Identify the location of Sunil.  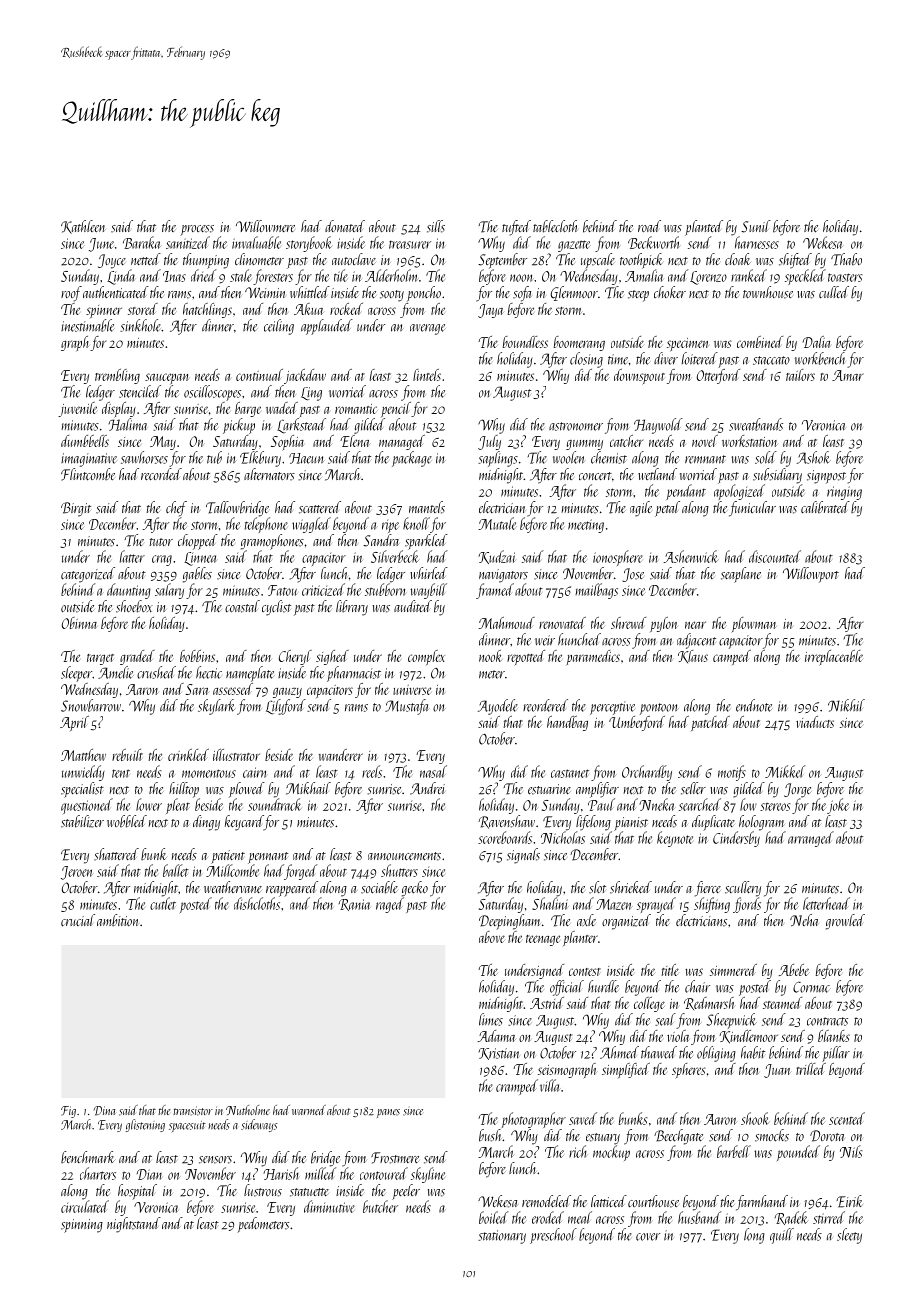
(756, 226).
